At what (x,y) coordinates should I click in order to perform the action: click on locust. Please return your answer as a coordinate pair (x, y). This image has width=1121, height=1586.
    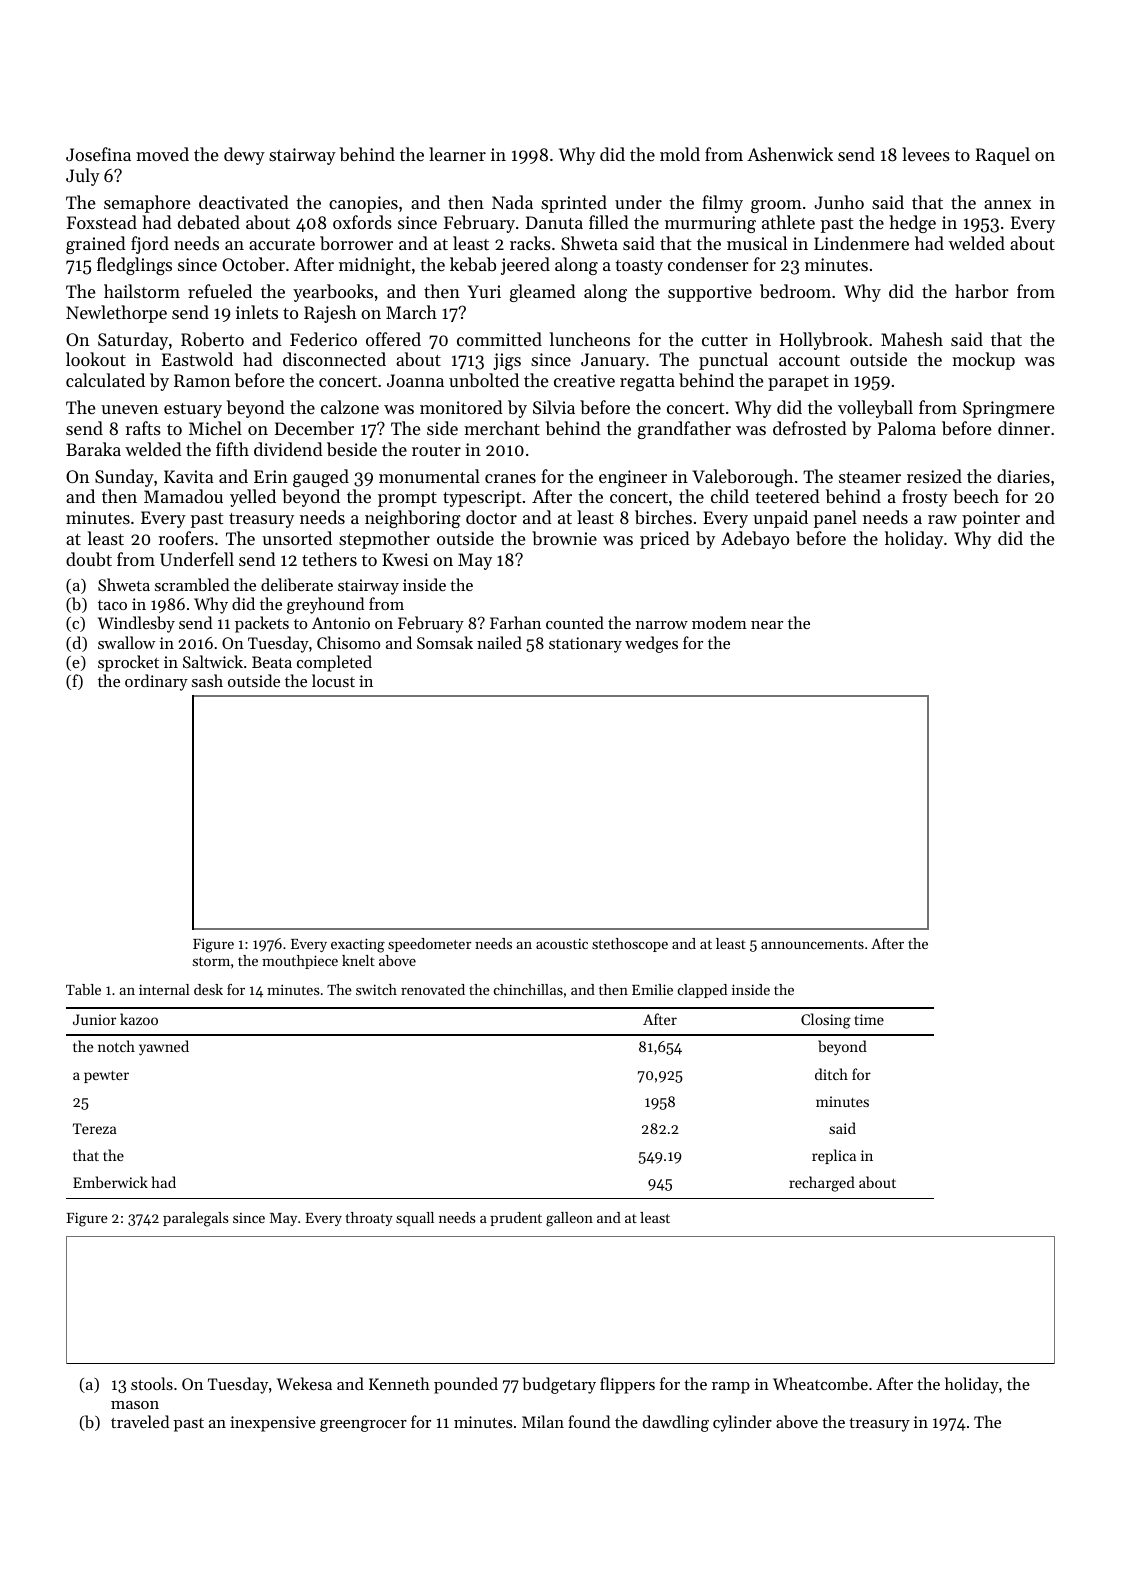
    Looking at the image, I should click on (333, 680).
